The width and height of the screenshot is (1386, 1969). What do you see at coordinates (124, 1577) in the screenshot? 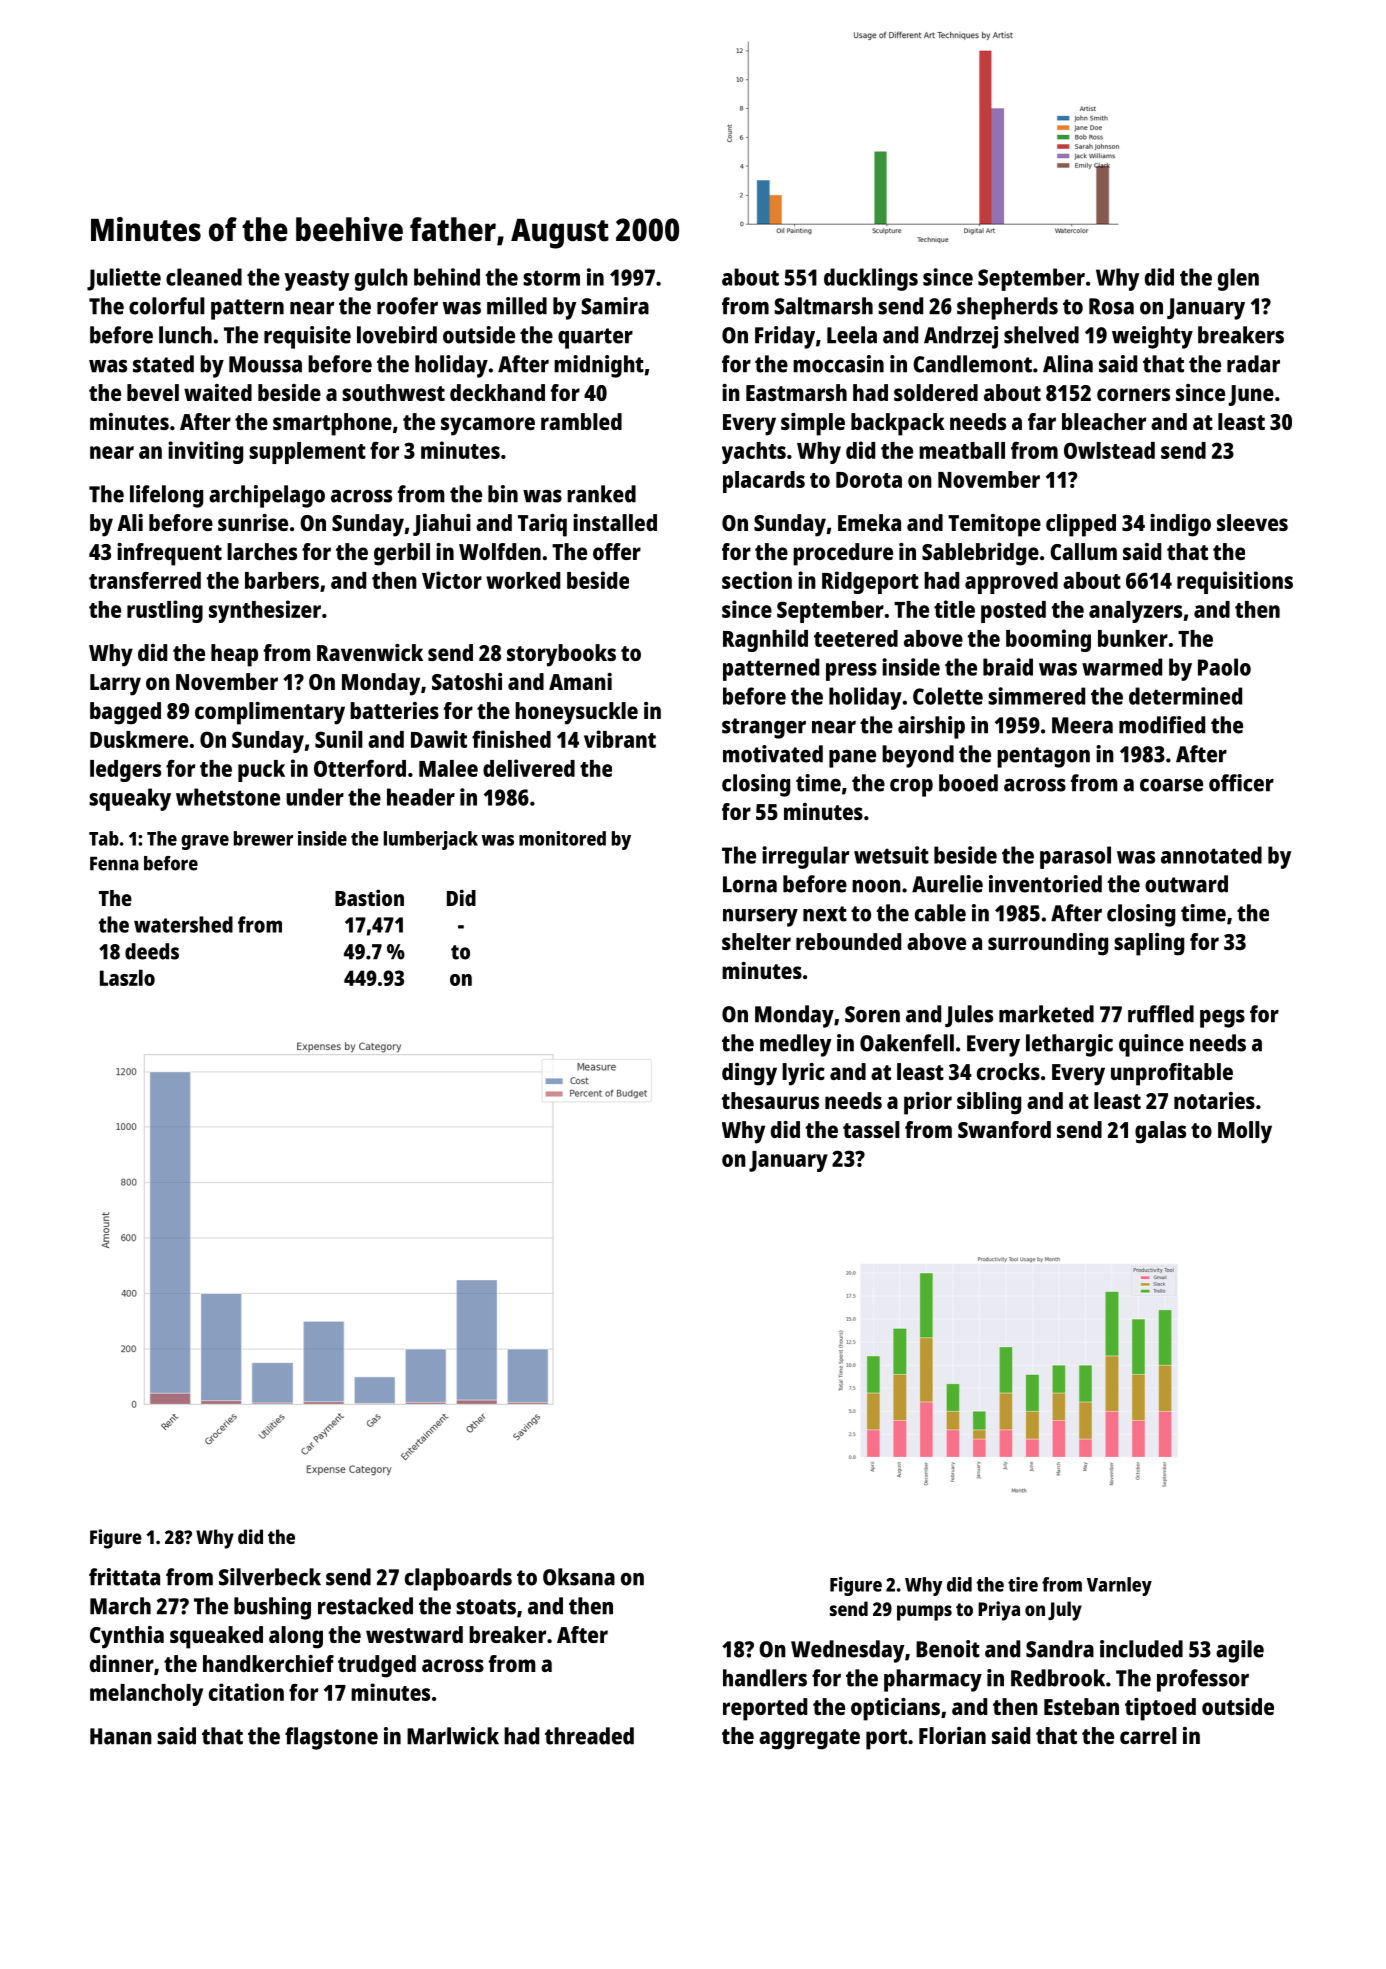
I see `frittata` at bounding box center [124, 1577].
